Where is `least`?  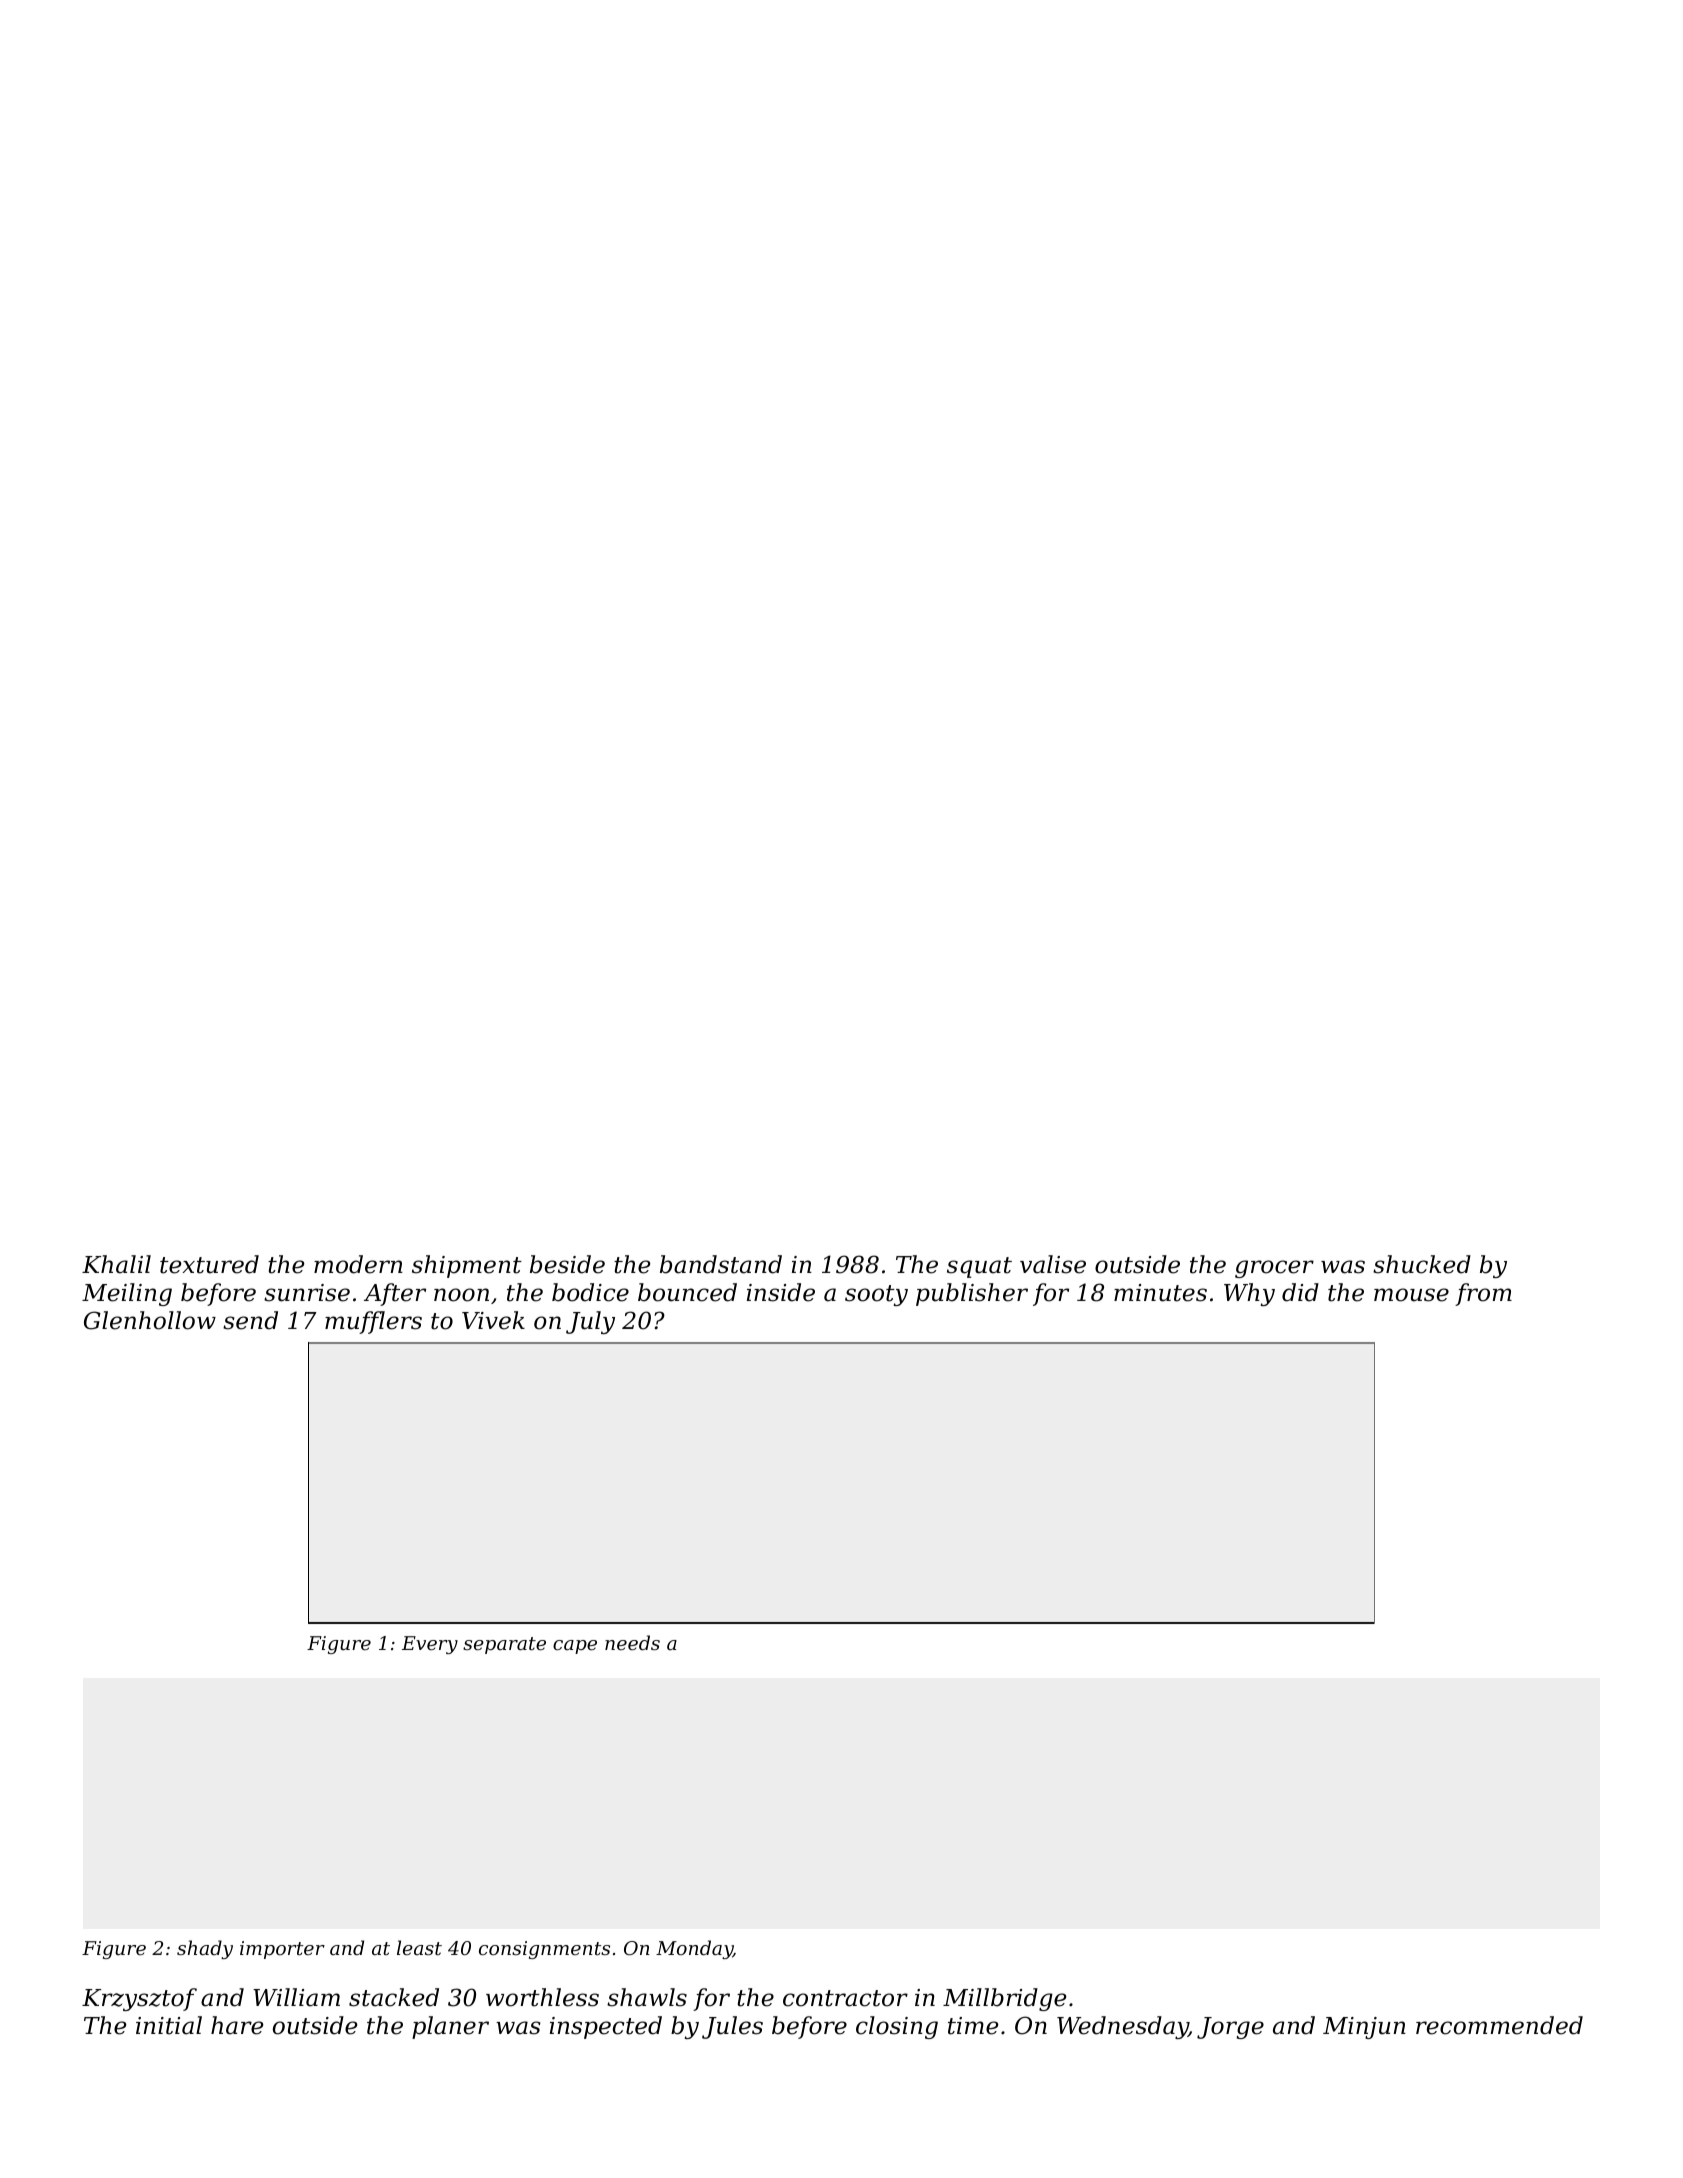
least is located at coordinates (419, 1947).
